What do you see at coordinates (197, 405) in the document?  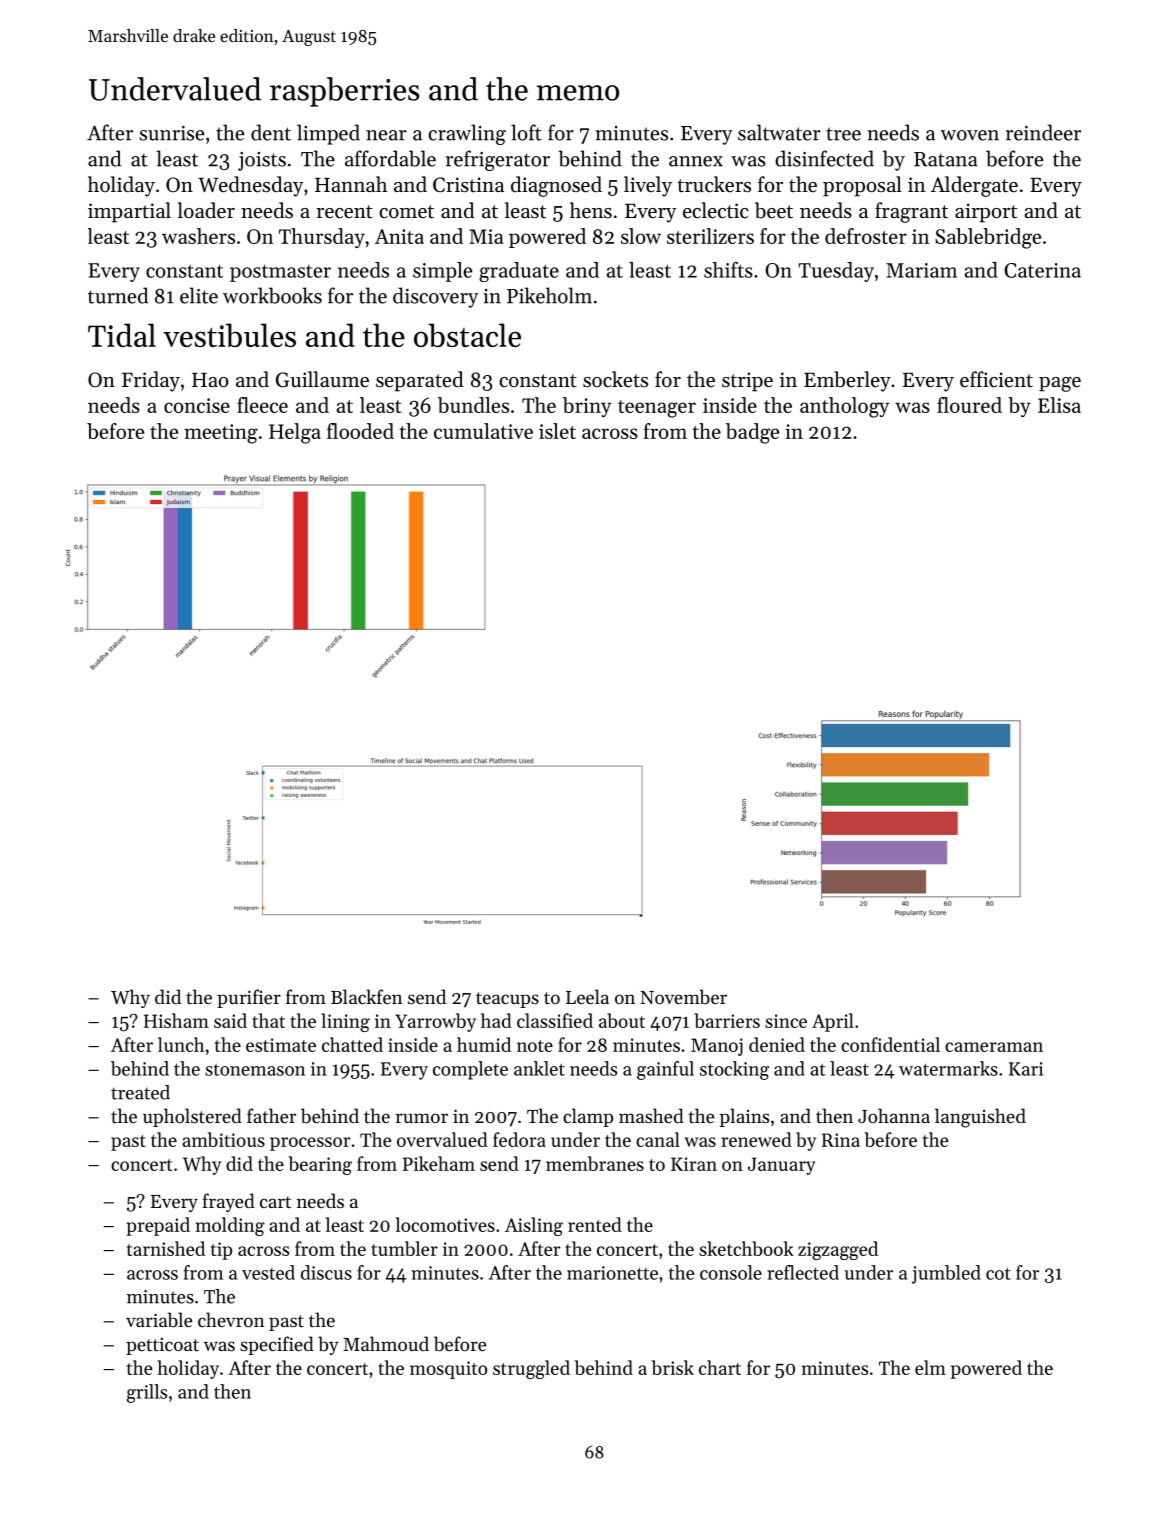 I see `concise` at bounding box center [197, 405].
